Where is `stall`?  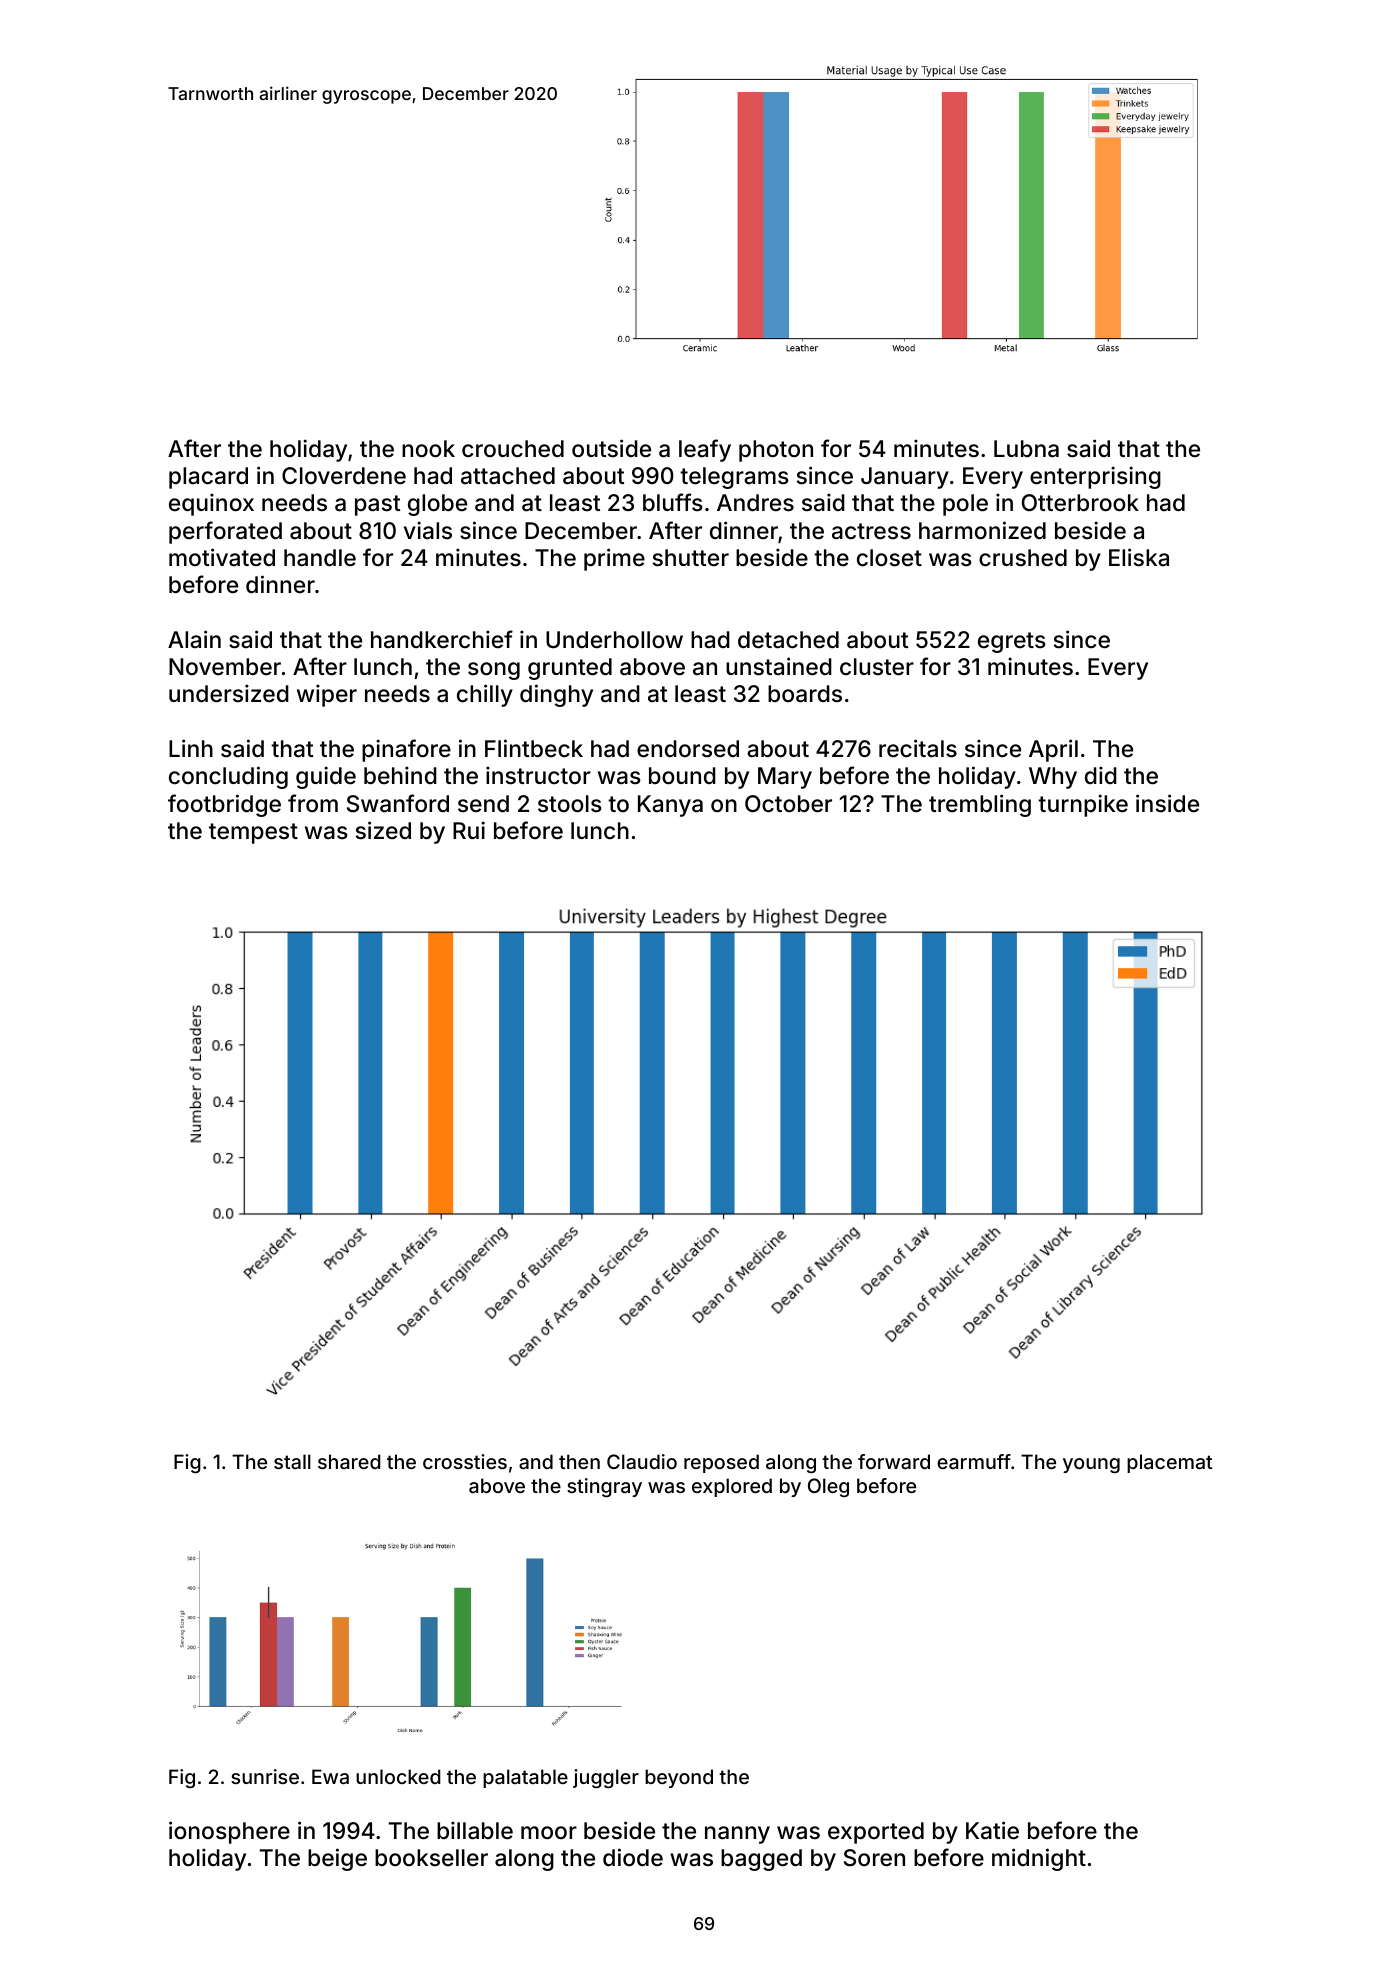
stall is located at coordinates (292, 1461).
